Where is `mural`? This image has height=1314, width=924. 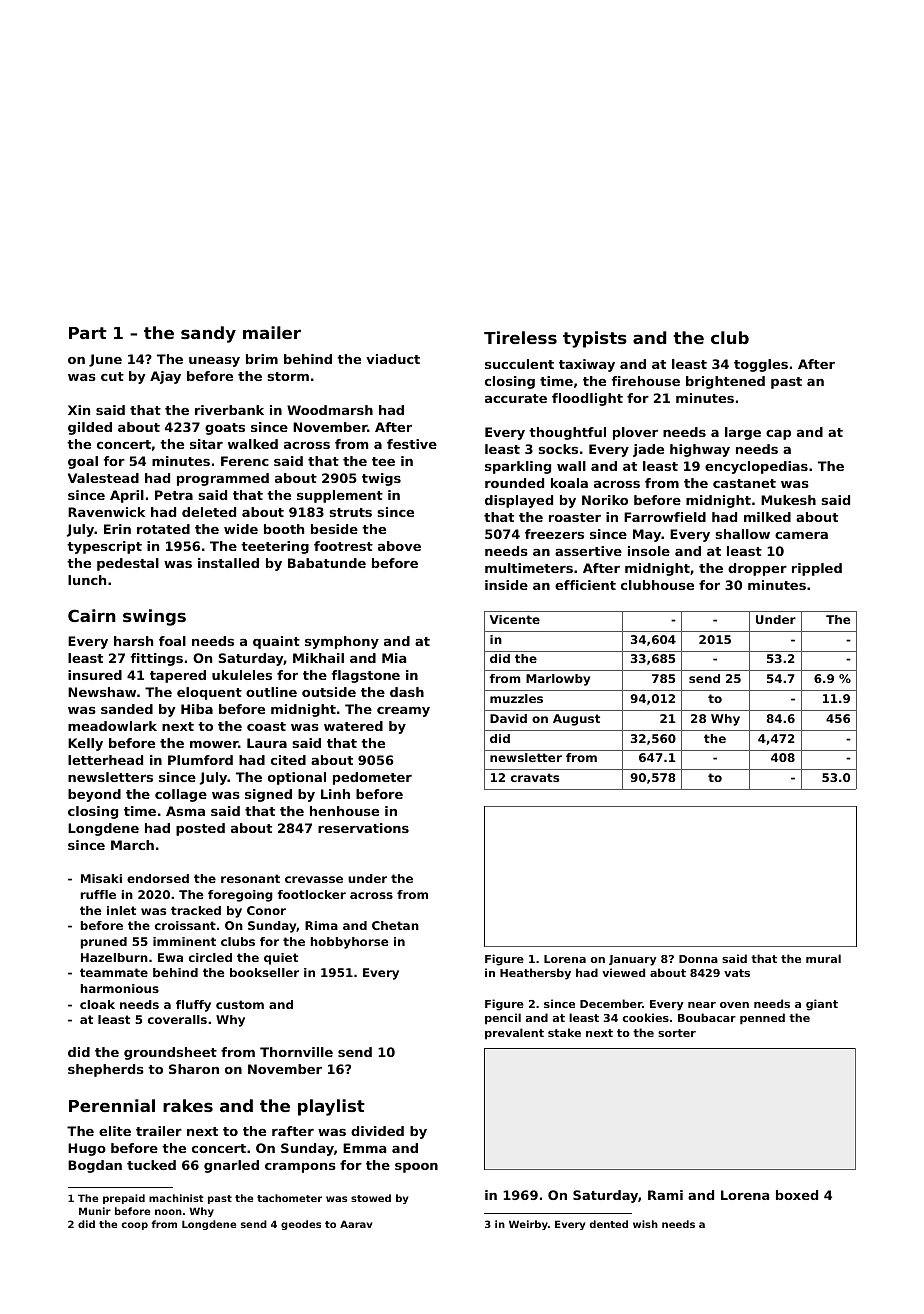 mural is located at coordinates (823, 958).
